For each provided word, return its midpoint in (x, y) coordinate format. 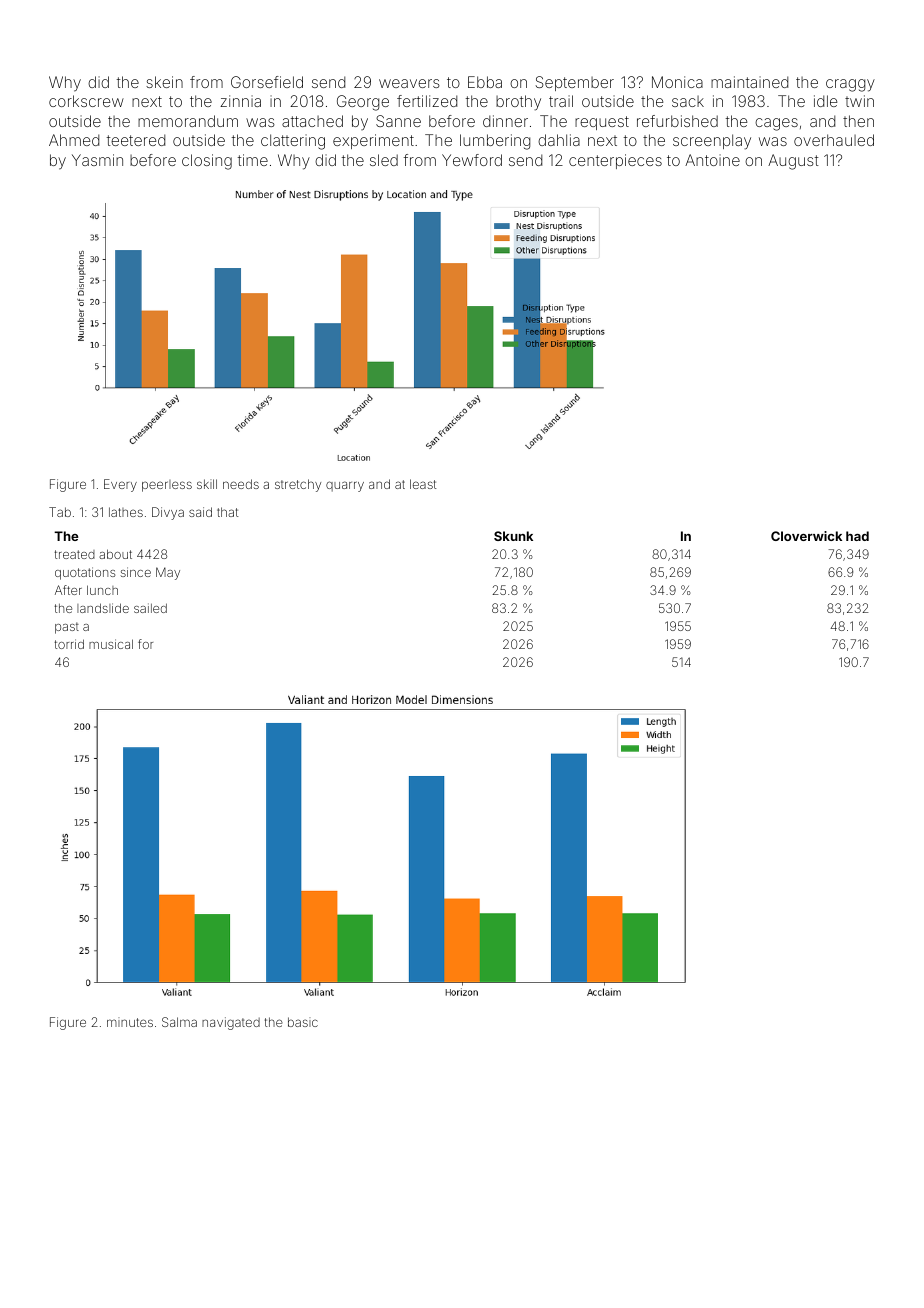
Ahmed (74, 140)
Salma (179, 1022)
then (858, 121)
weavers (409, 83)
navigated (231, 1023)
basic (303, 1022)
